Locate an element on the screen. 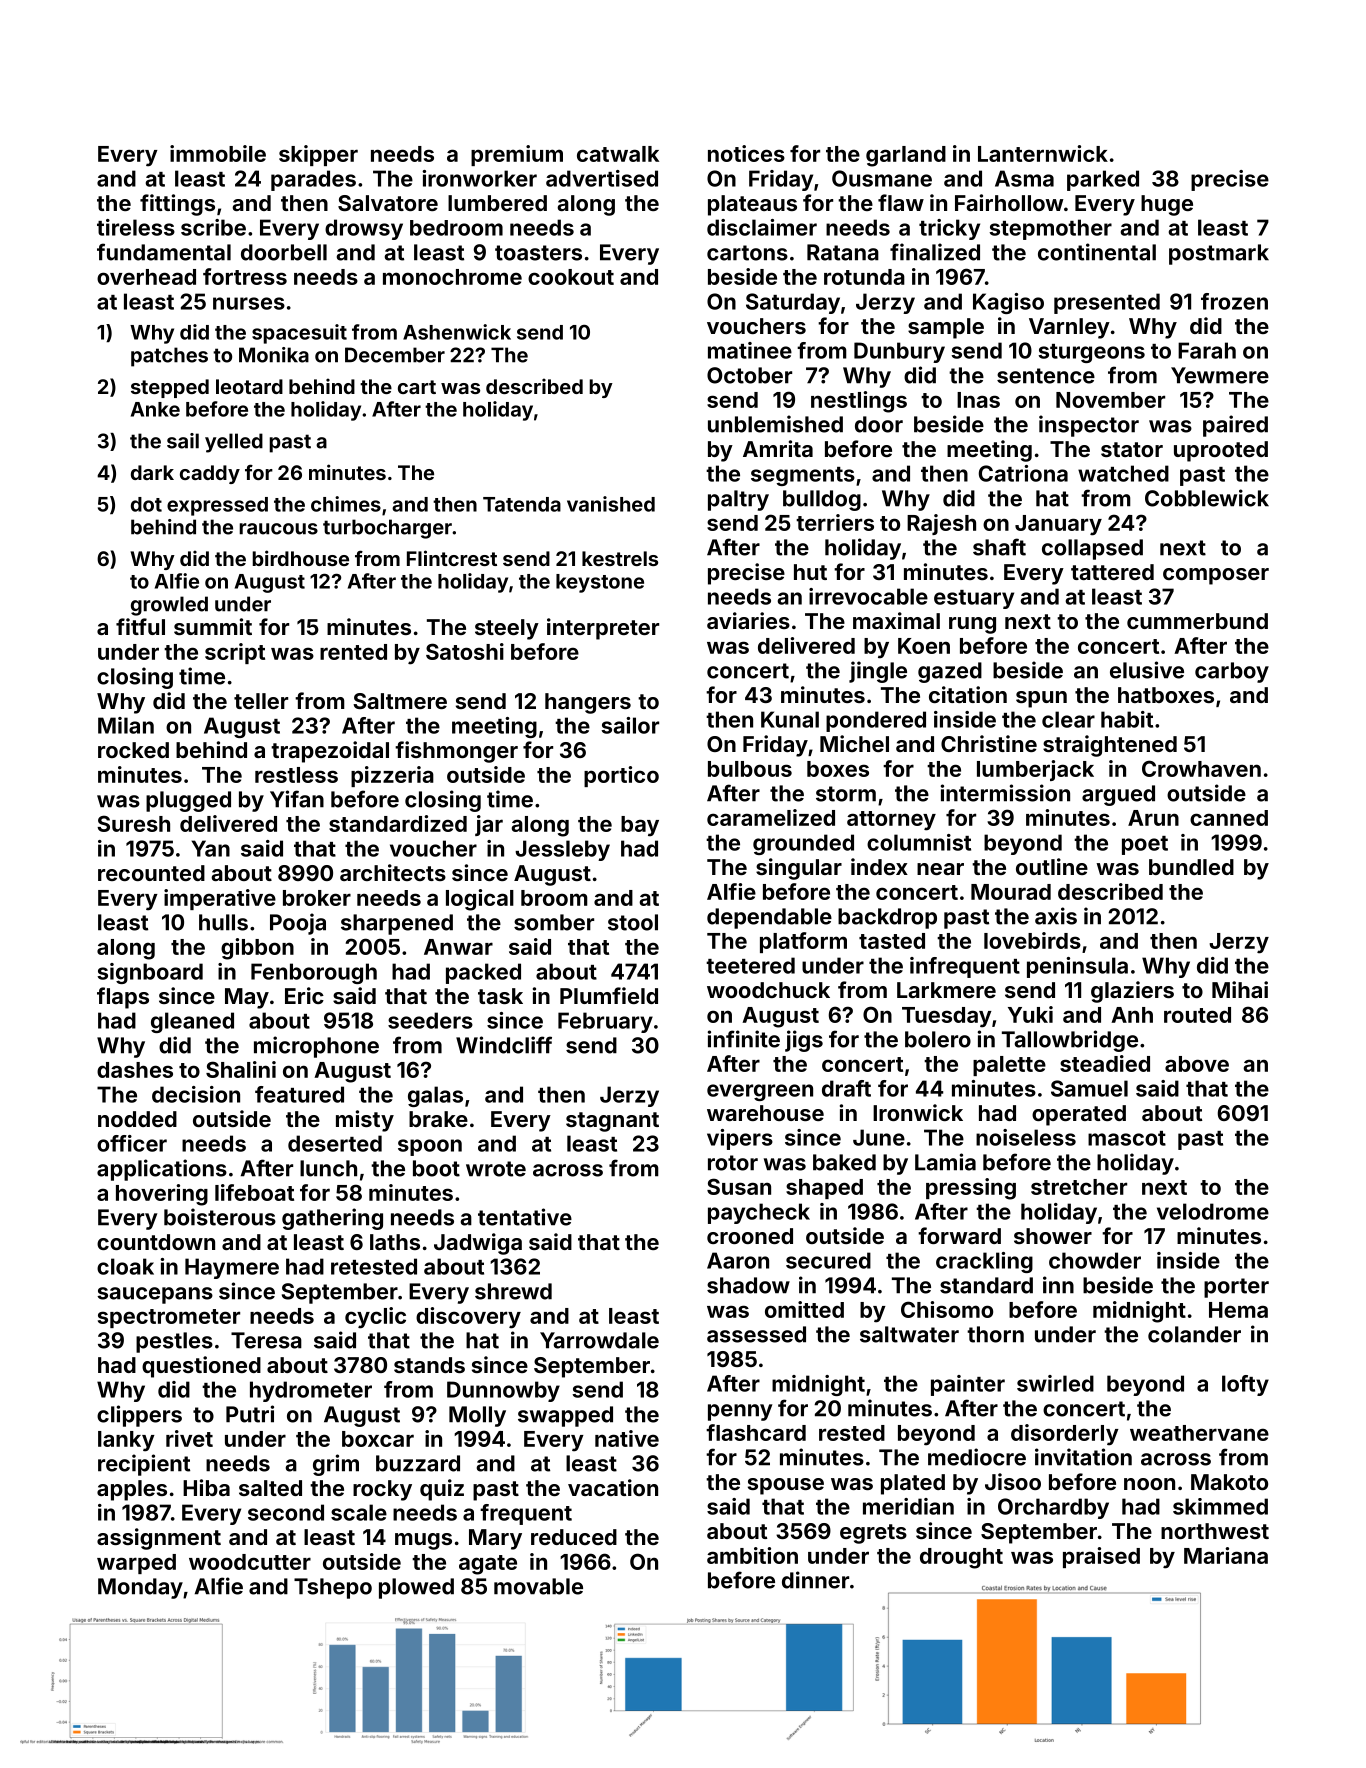 This screenshot has width=1366, height=1768. paired is located at coordinates (1235, 426).
